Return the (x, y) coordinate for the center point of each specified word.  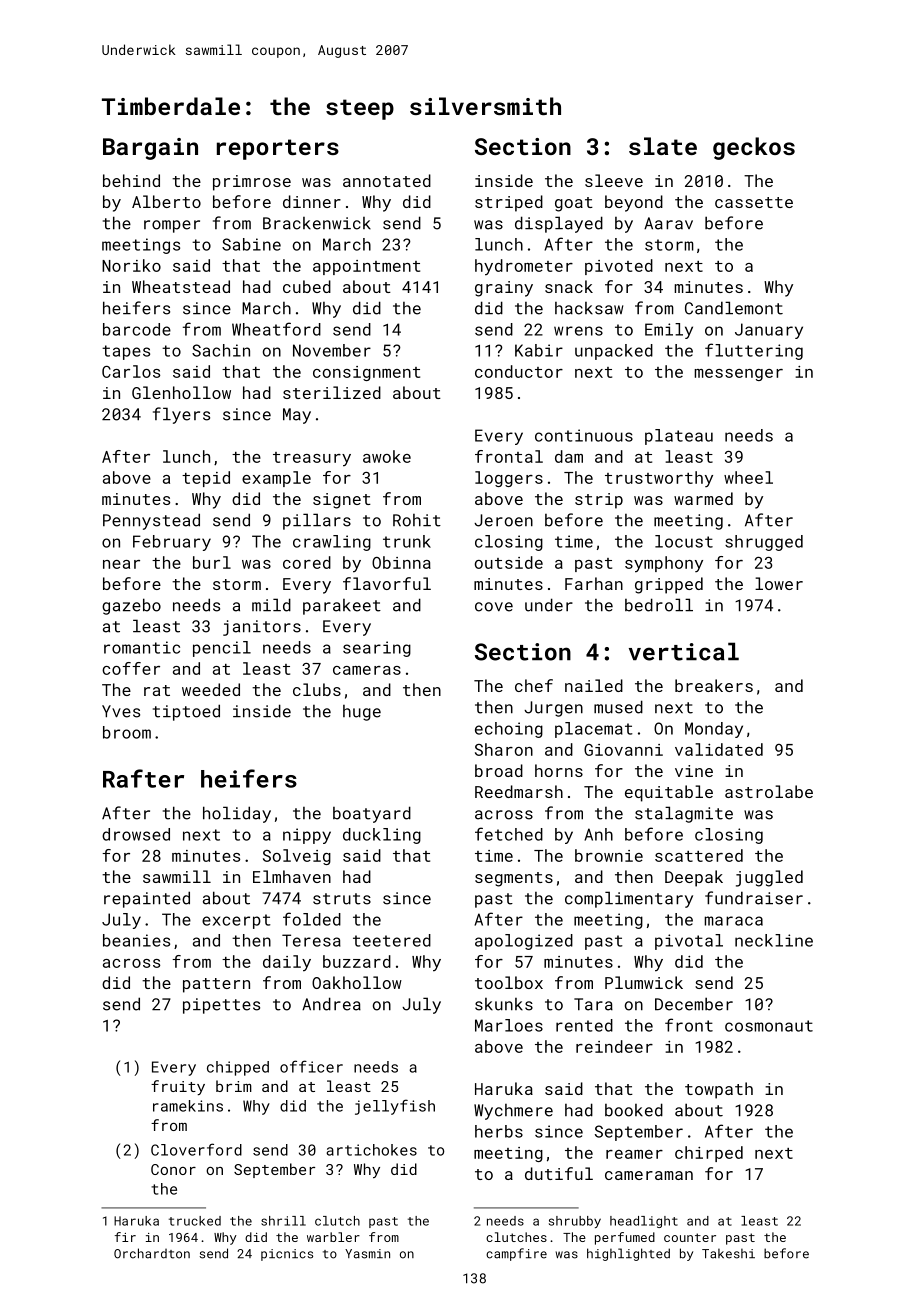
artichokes (371, 1150)
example (276, 479)
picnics (287, 1255)
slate (663, 146)
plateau (679, 437)
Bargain (150, 149)
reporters (278, 149)
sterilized (332, 392)
